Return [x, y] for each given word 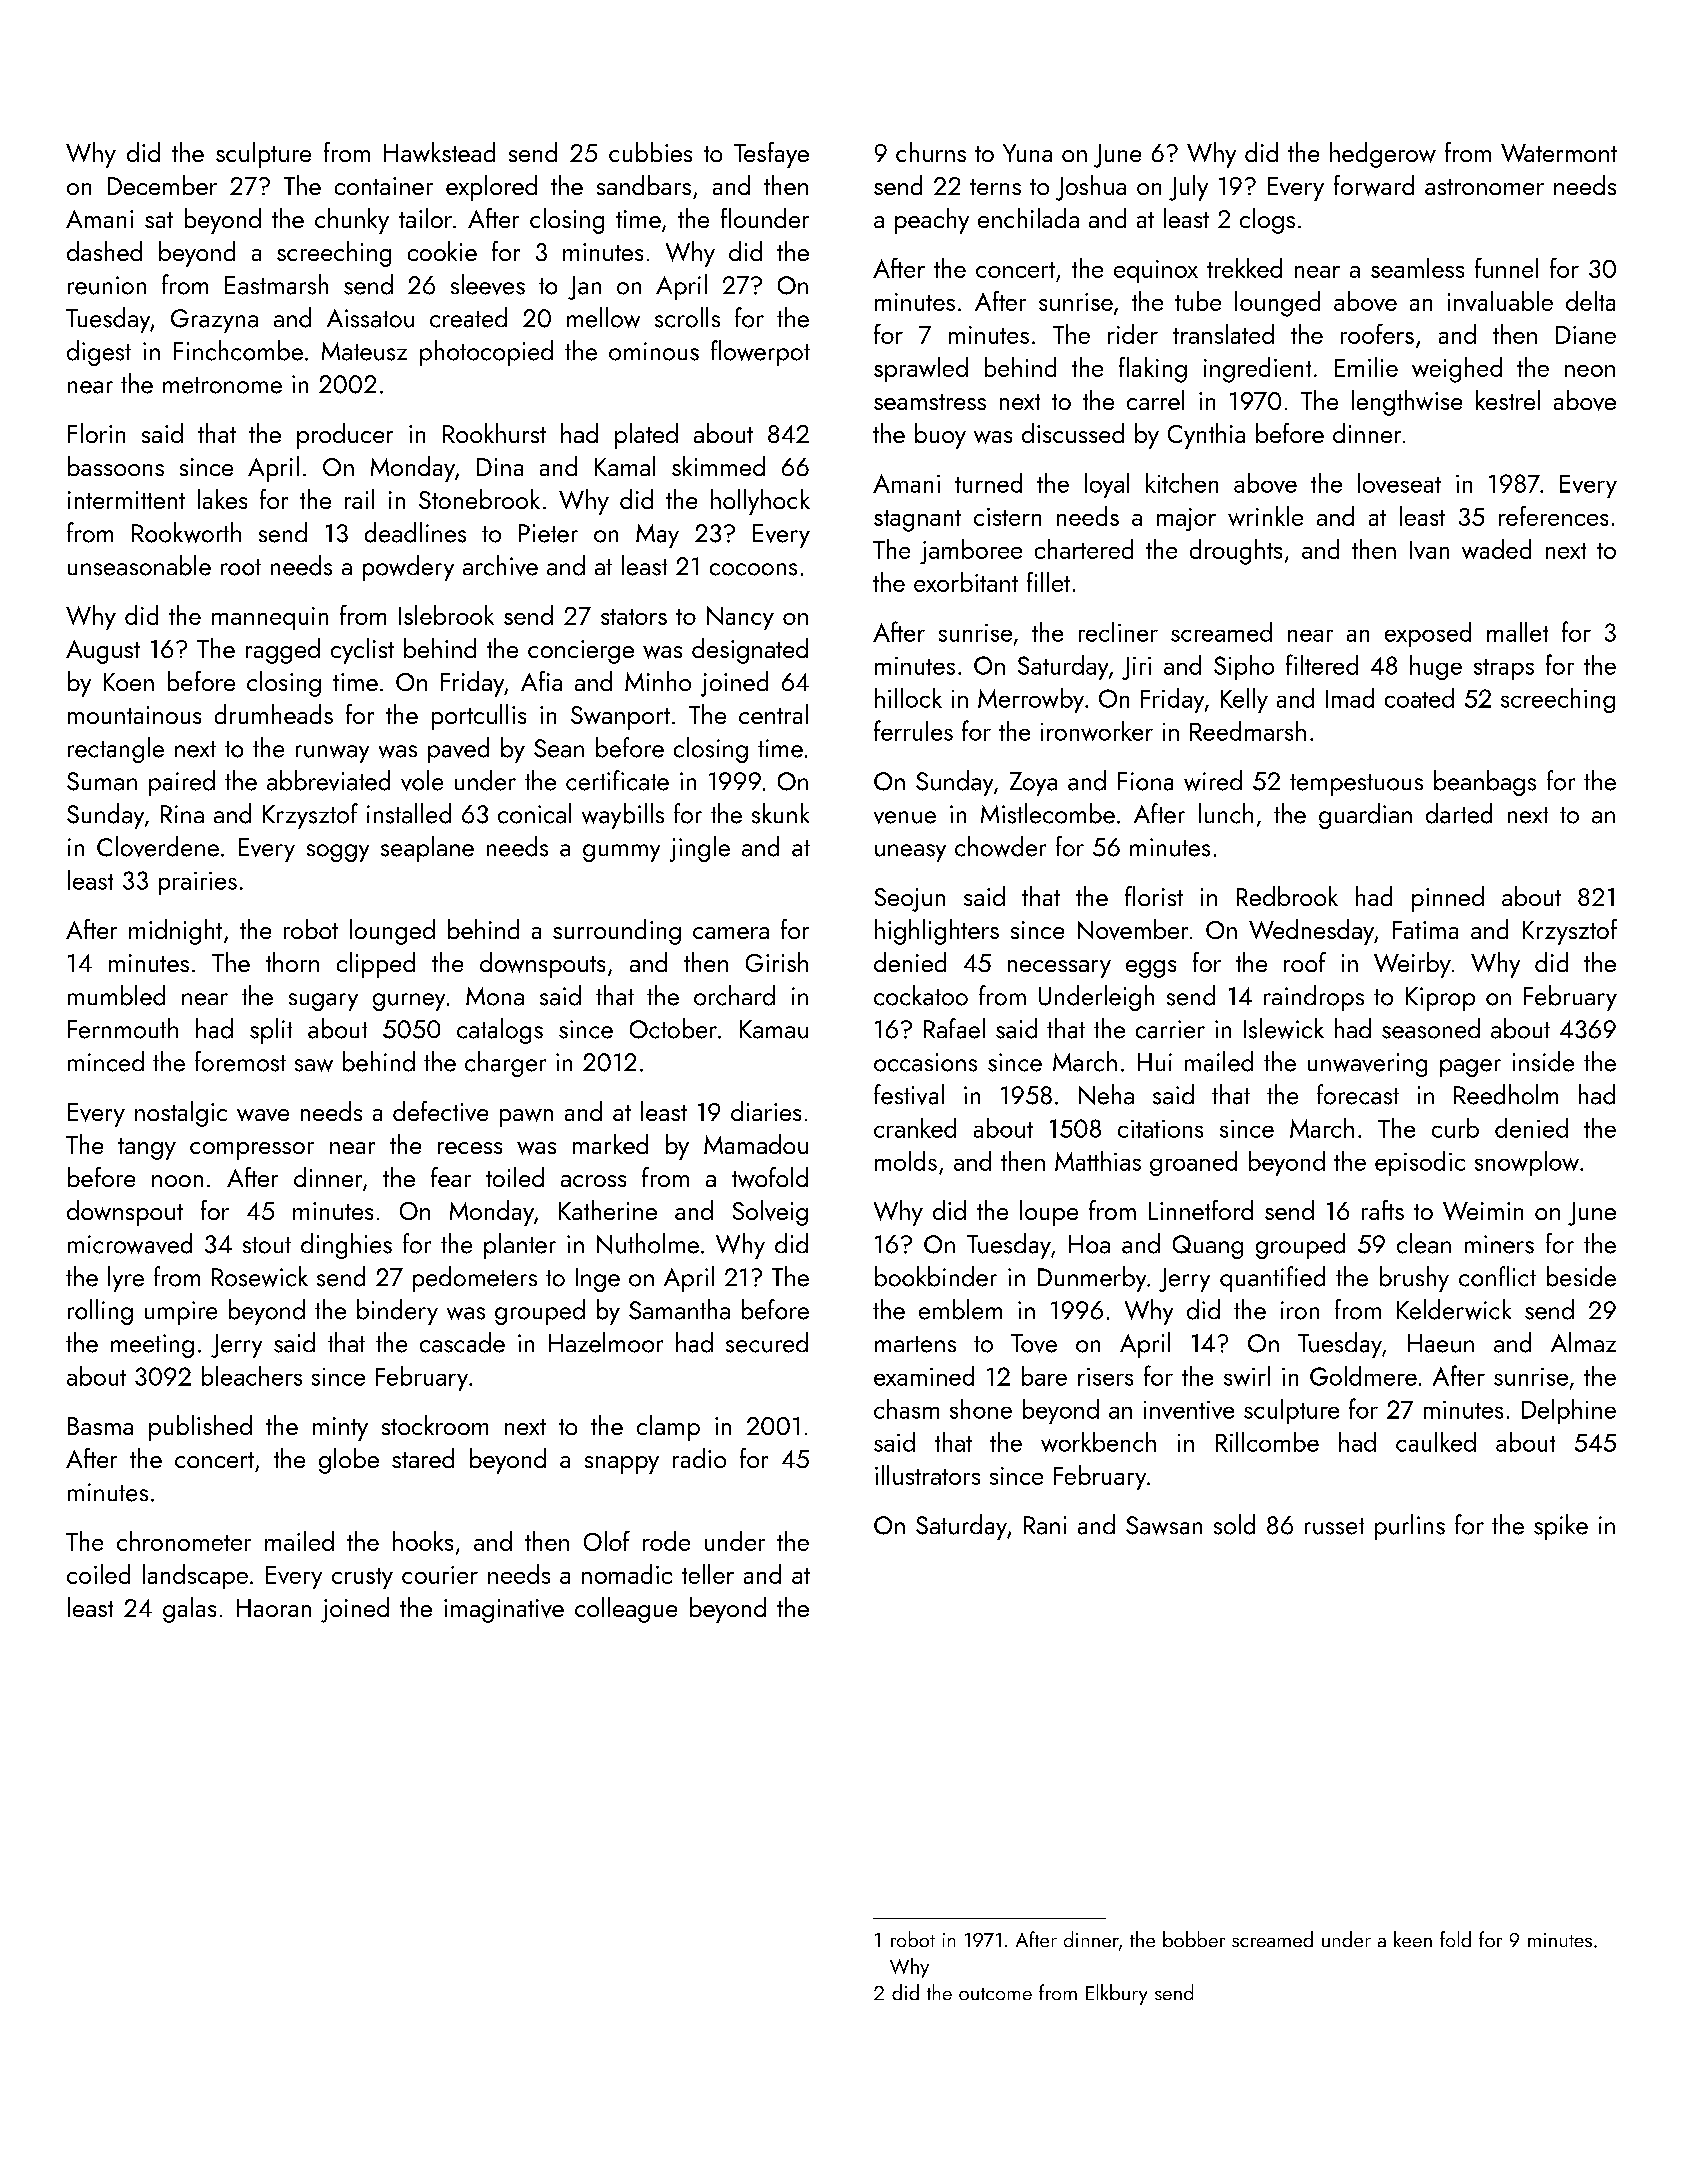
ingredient [1257, 370]
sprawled [921, 369]
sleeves [488, 284]
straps [1504, 669]
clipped [376, 965]
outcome [995, 1994]
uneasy [910, 853]
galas [189, 1610]
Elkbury [1116, 1994]
